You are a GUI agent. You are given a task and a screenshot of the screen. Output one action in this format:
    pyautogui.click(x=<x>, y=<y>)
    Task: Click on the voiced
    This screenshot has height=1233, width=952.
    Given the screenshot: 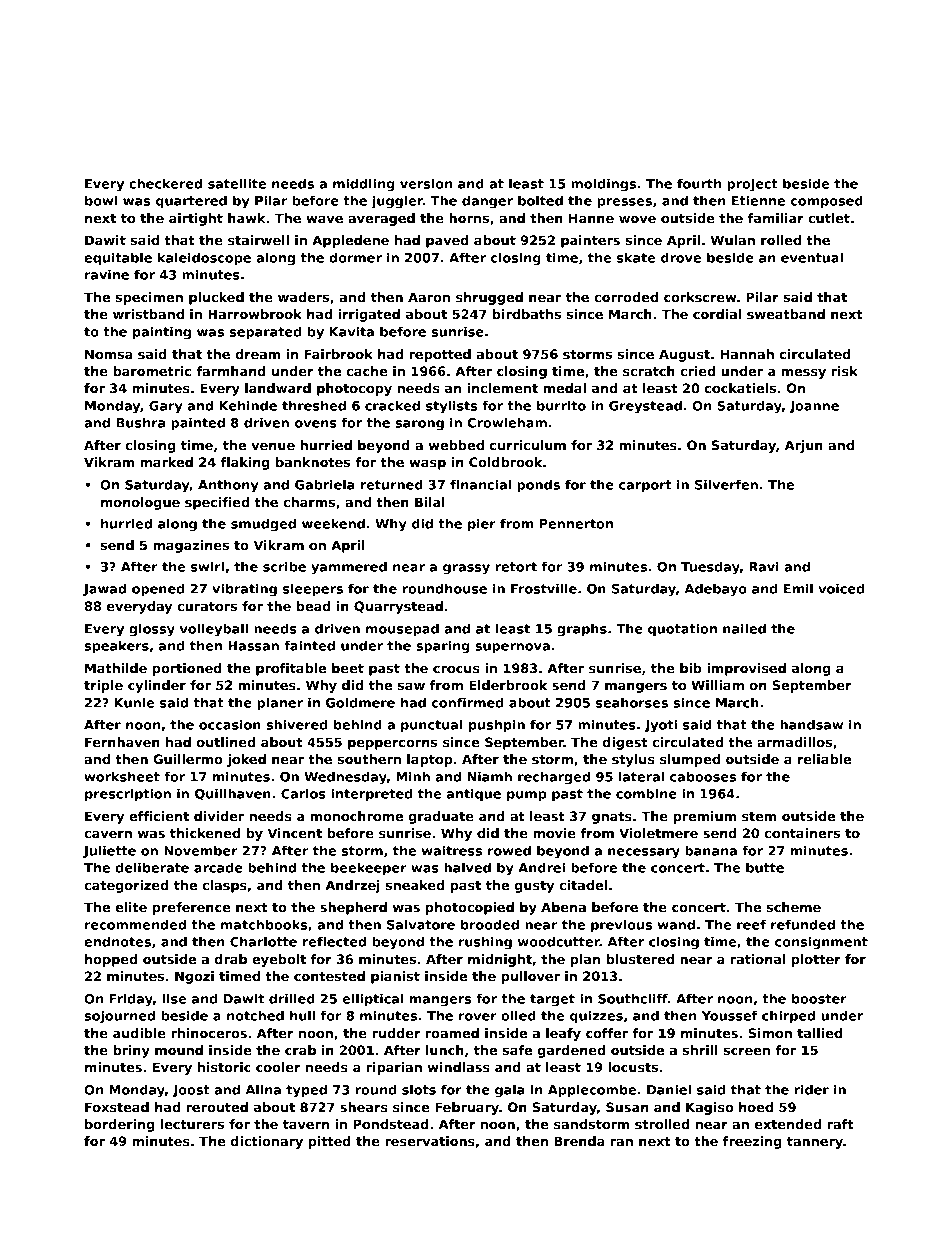 What is the action you would take?
    pyautogui.click(x=841, y=588)
